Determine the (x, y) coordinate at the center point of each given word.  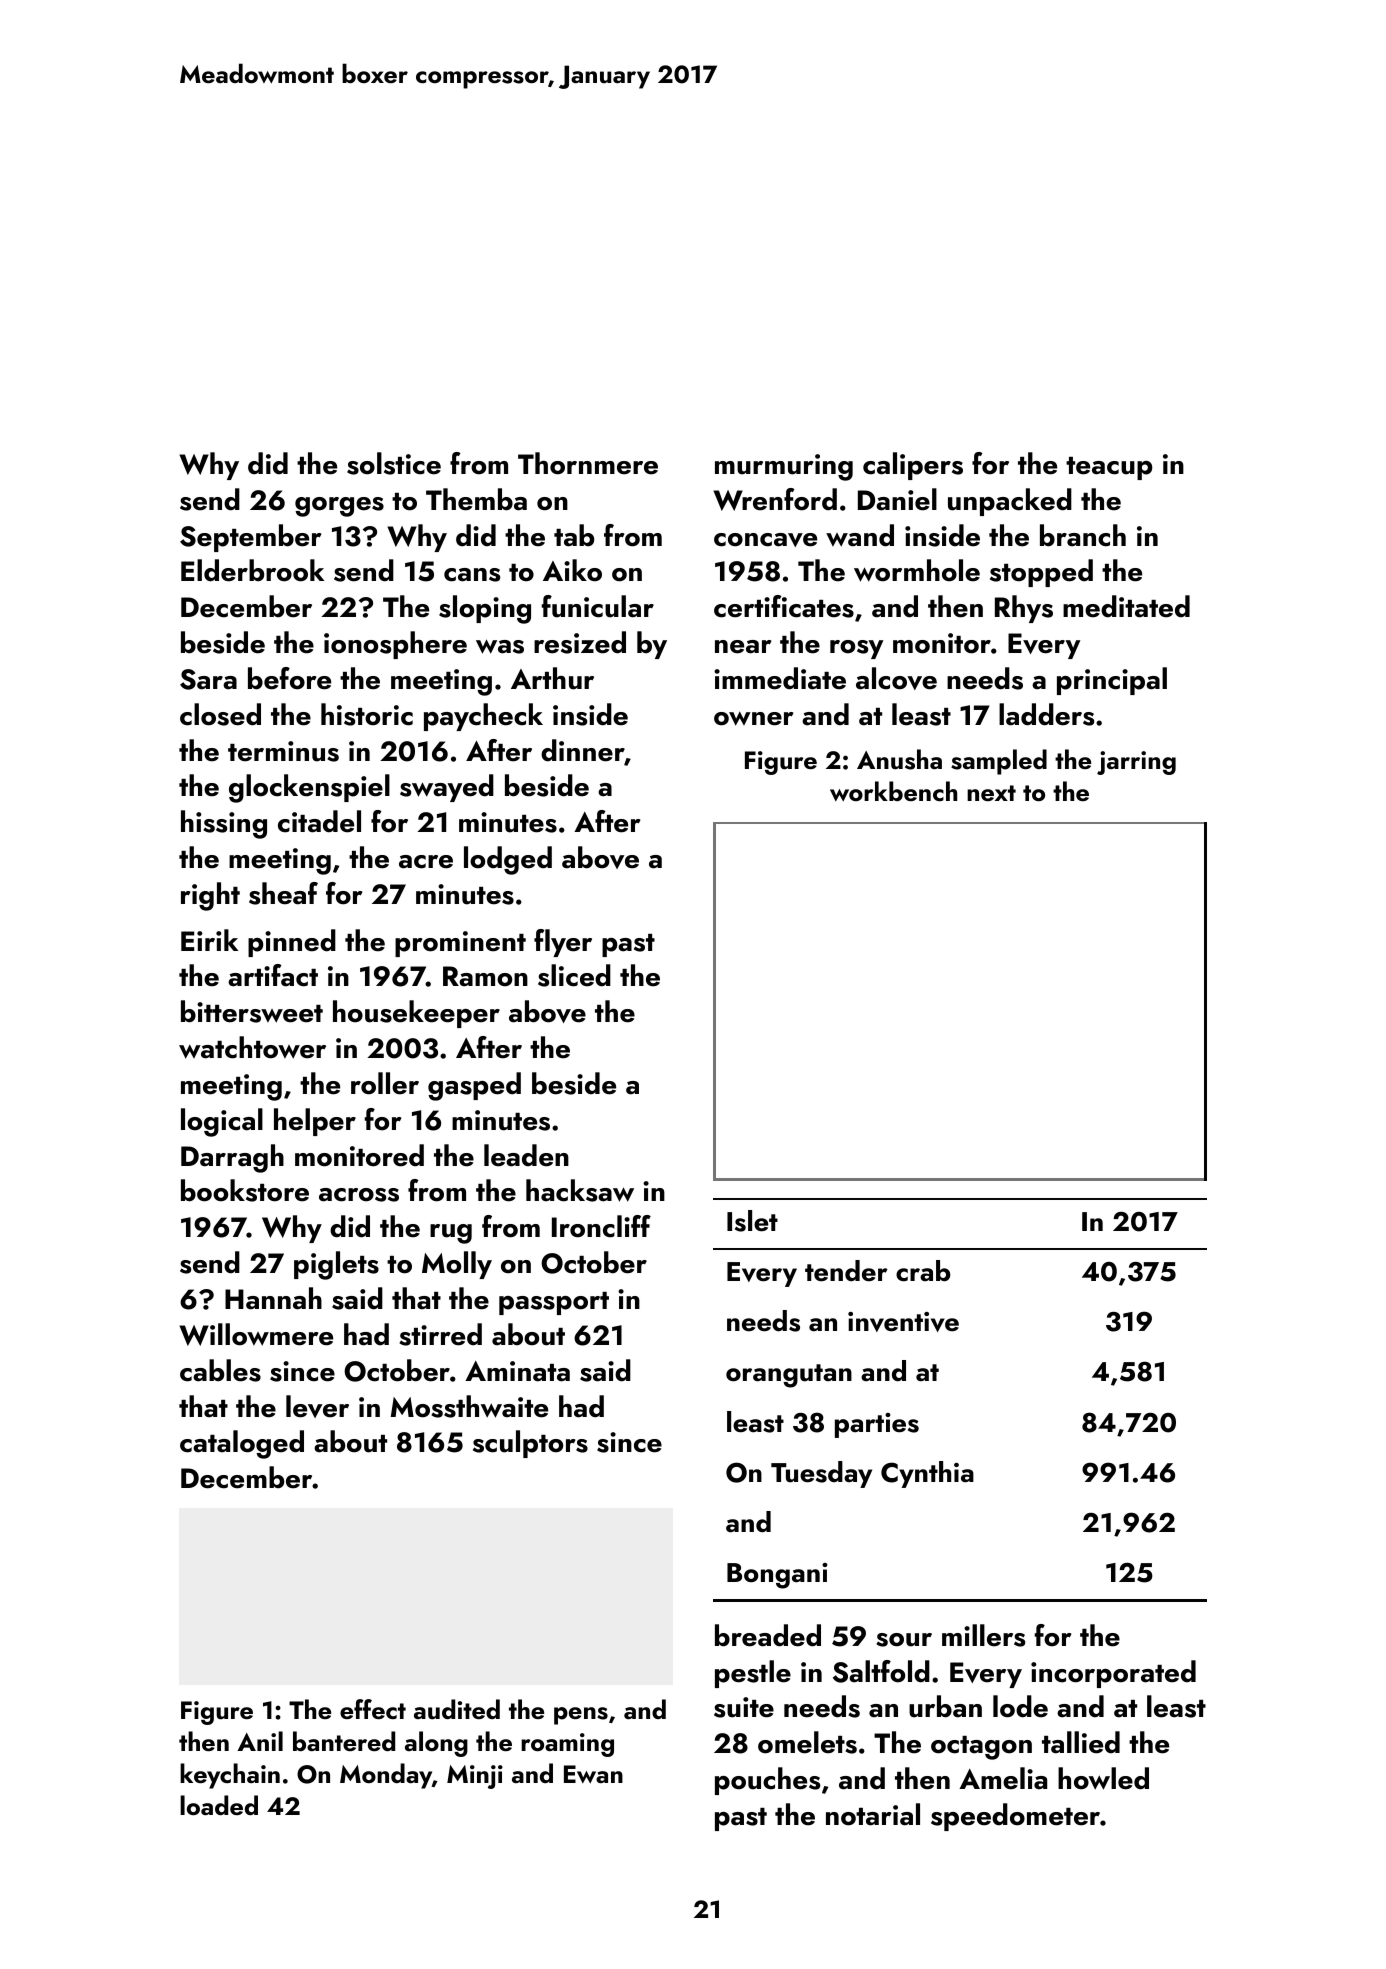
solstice (394, 463)
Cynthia (927, 1474)
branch (1083, 535)
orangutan (789, 1376)
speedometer (1015, 1817)
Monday (386, 1776)
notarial (873, 1814)
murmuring (784, 467)
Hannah (273, 1298)
